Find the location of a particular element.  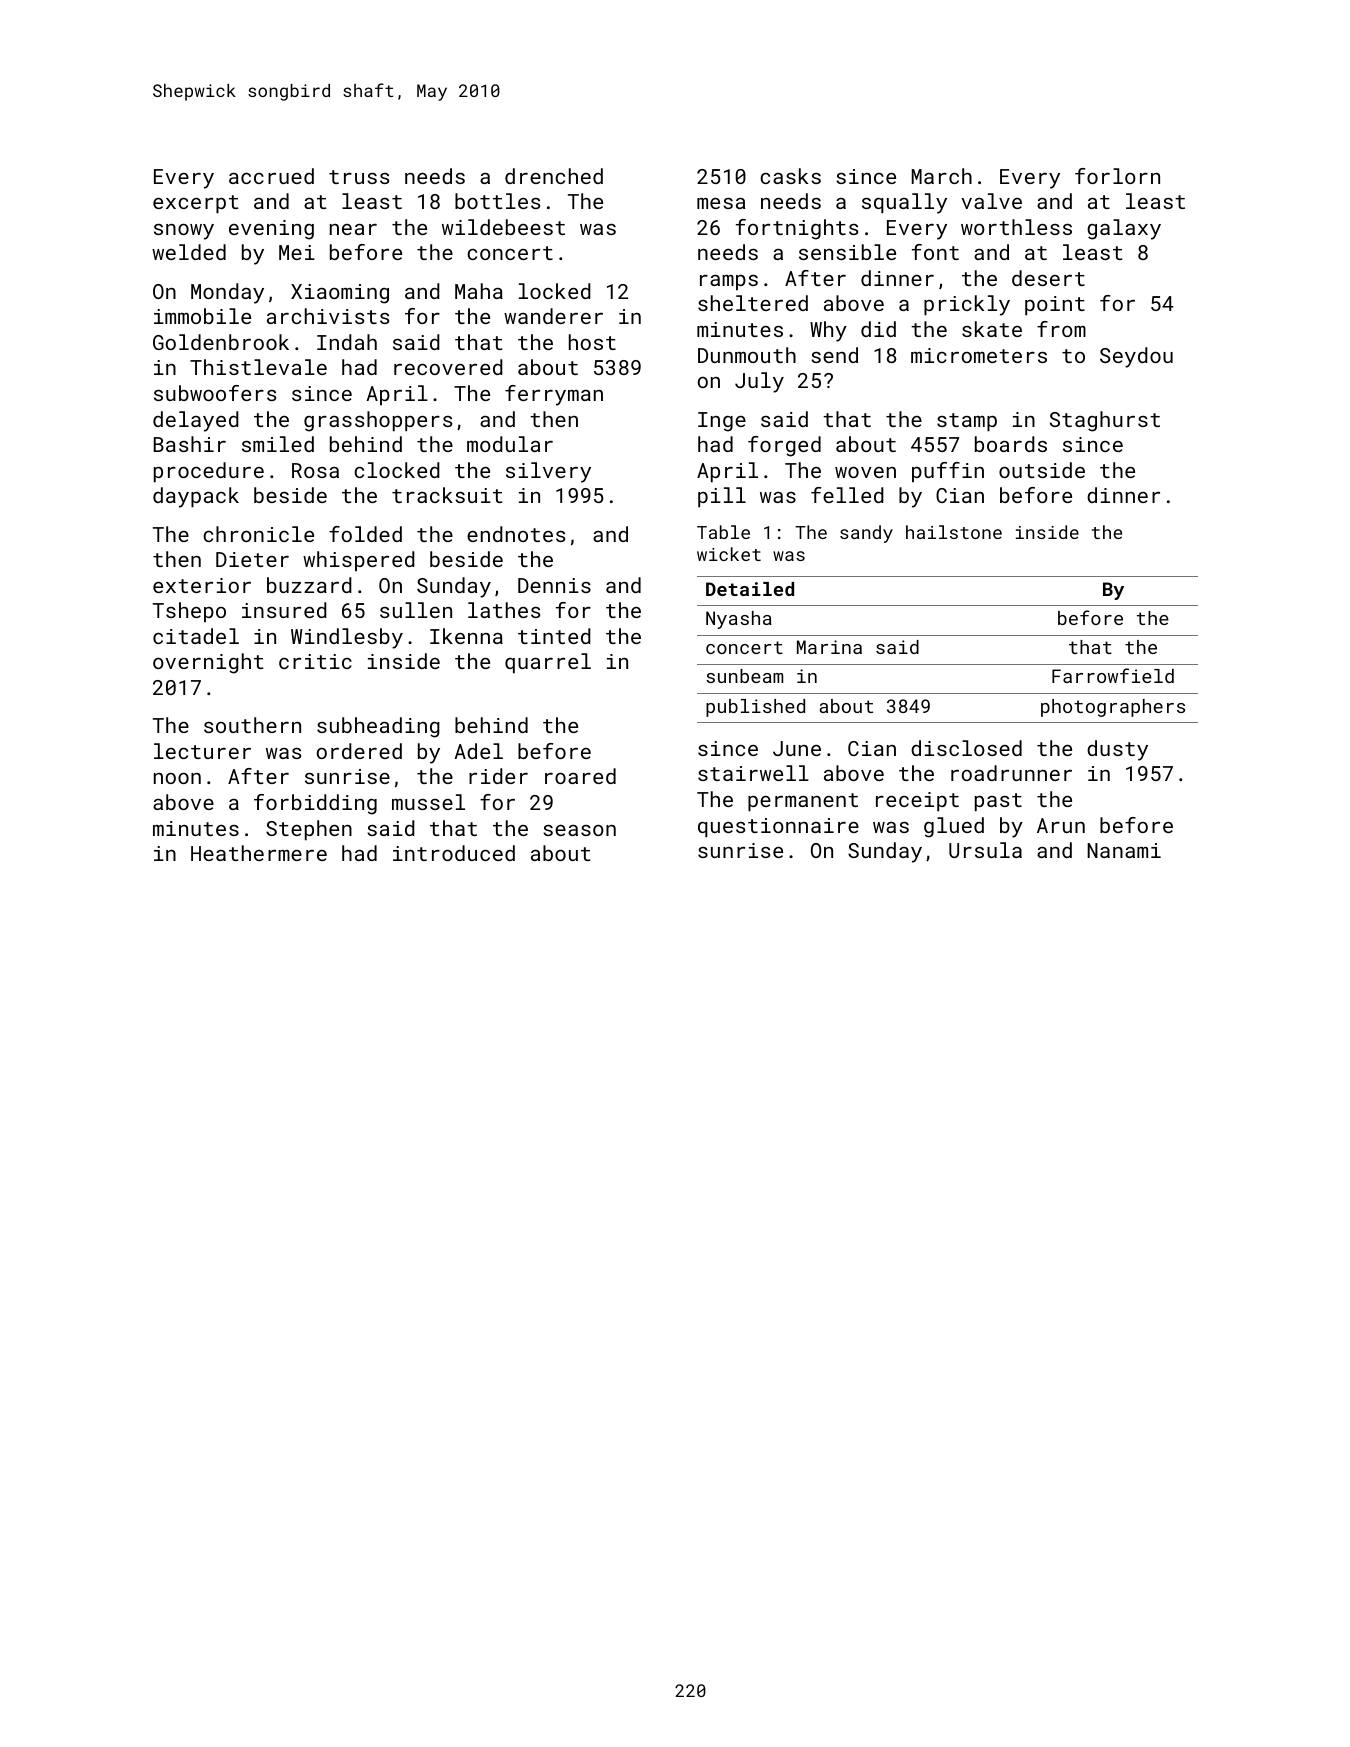

published is located at coordinates (755, 708).
